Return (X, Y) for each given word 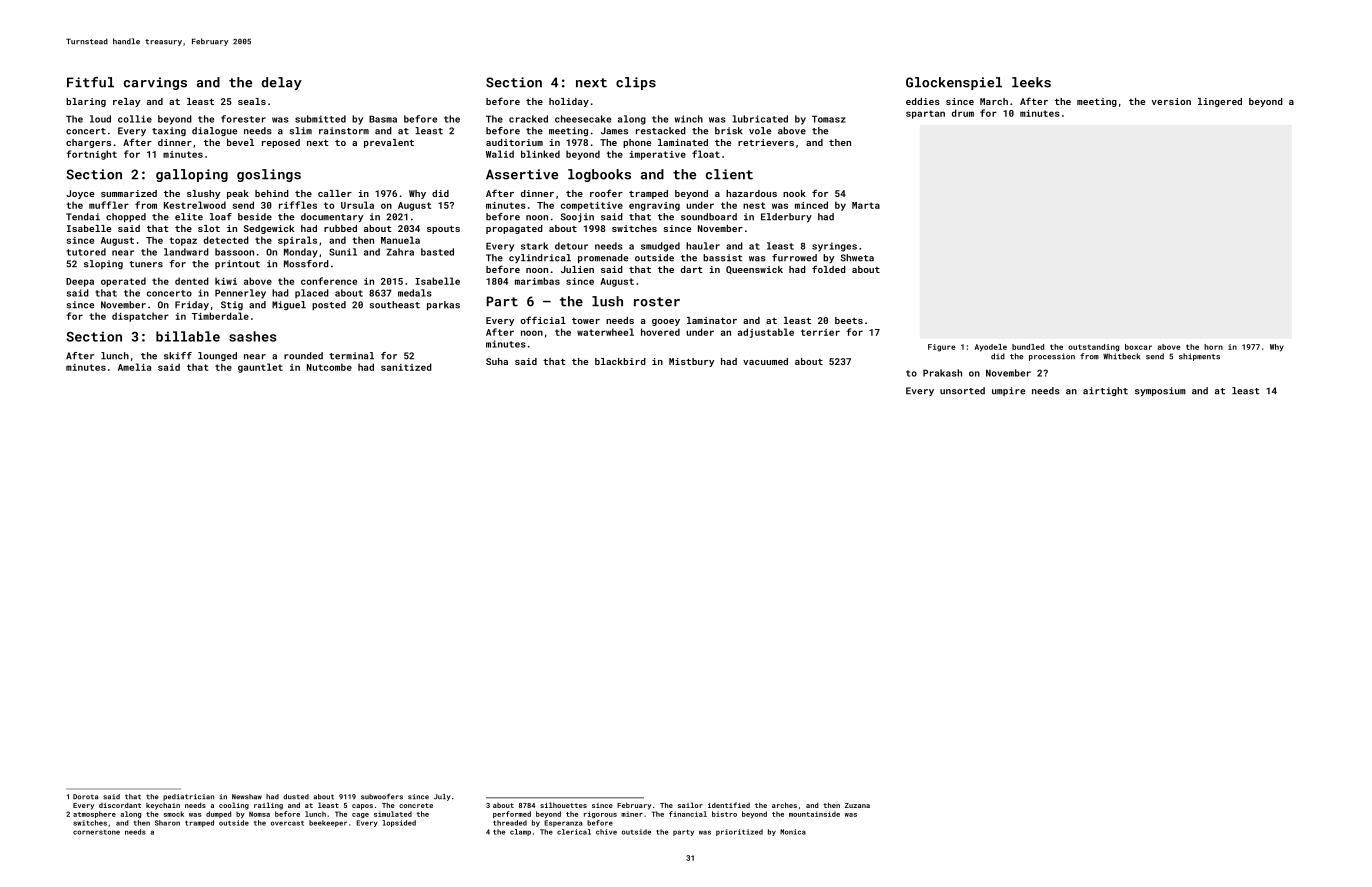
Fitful (90, 82)
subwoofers (382, 797)
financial (688, 814)
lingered (1220, 102)
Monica (793, 832)
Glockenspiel (954, 83)
